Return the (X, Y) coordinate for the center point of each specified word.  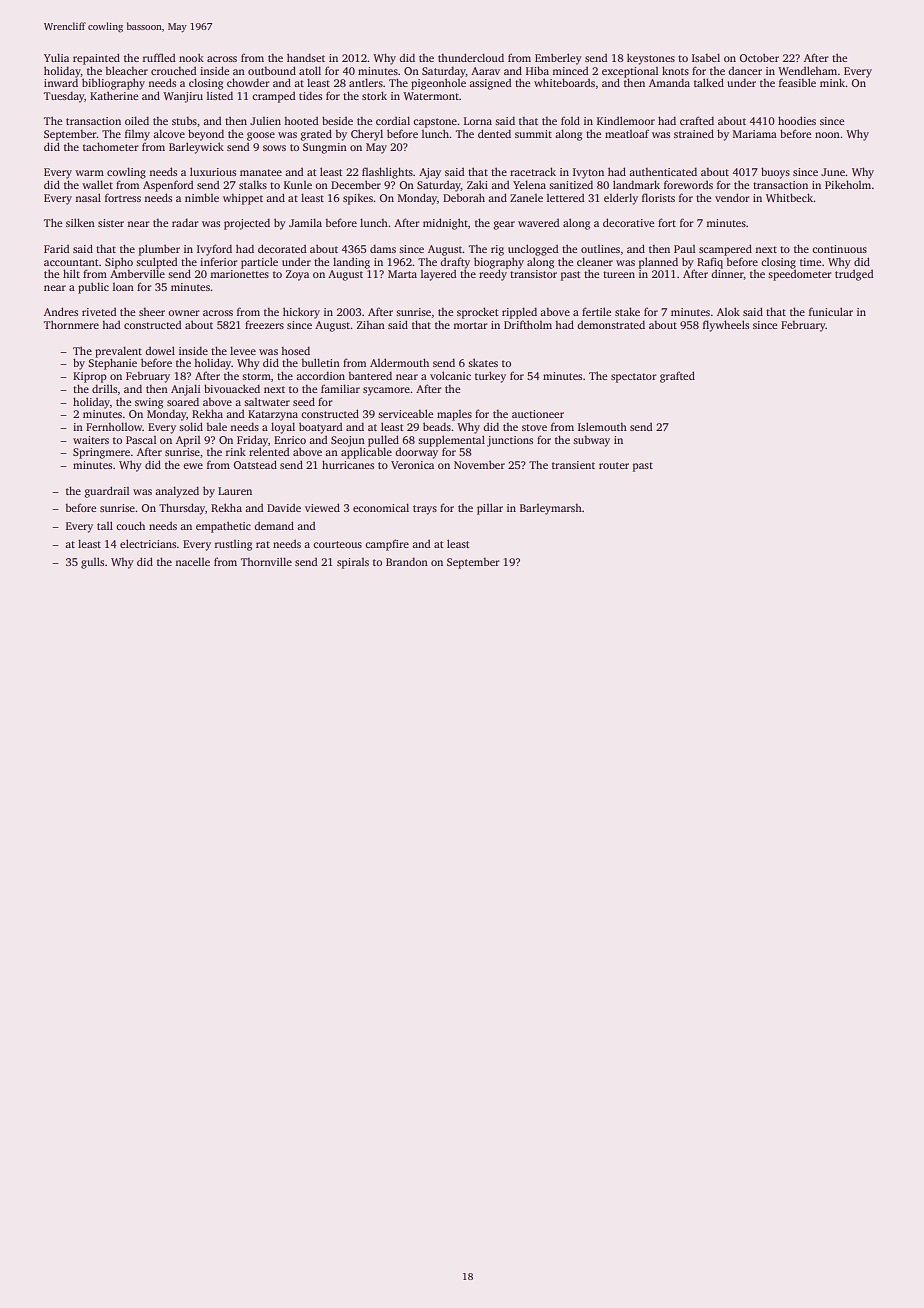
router (614, 465)
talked (709, 82)
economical (381, 507)
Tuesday (64, 97)
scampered (725, 250)
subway (591, 441)
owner (183, 313)
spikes (358, 199)
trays (425, 510)
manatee (261, 172)
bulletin (320, 362)
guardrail (106, 492)
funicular (831, 311)
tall (105, 525)
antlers (366, 82)
